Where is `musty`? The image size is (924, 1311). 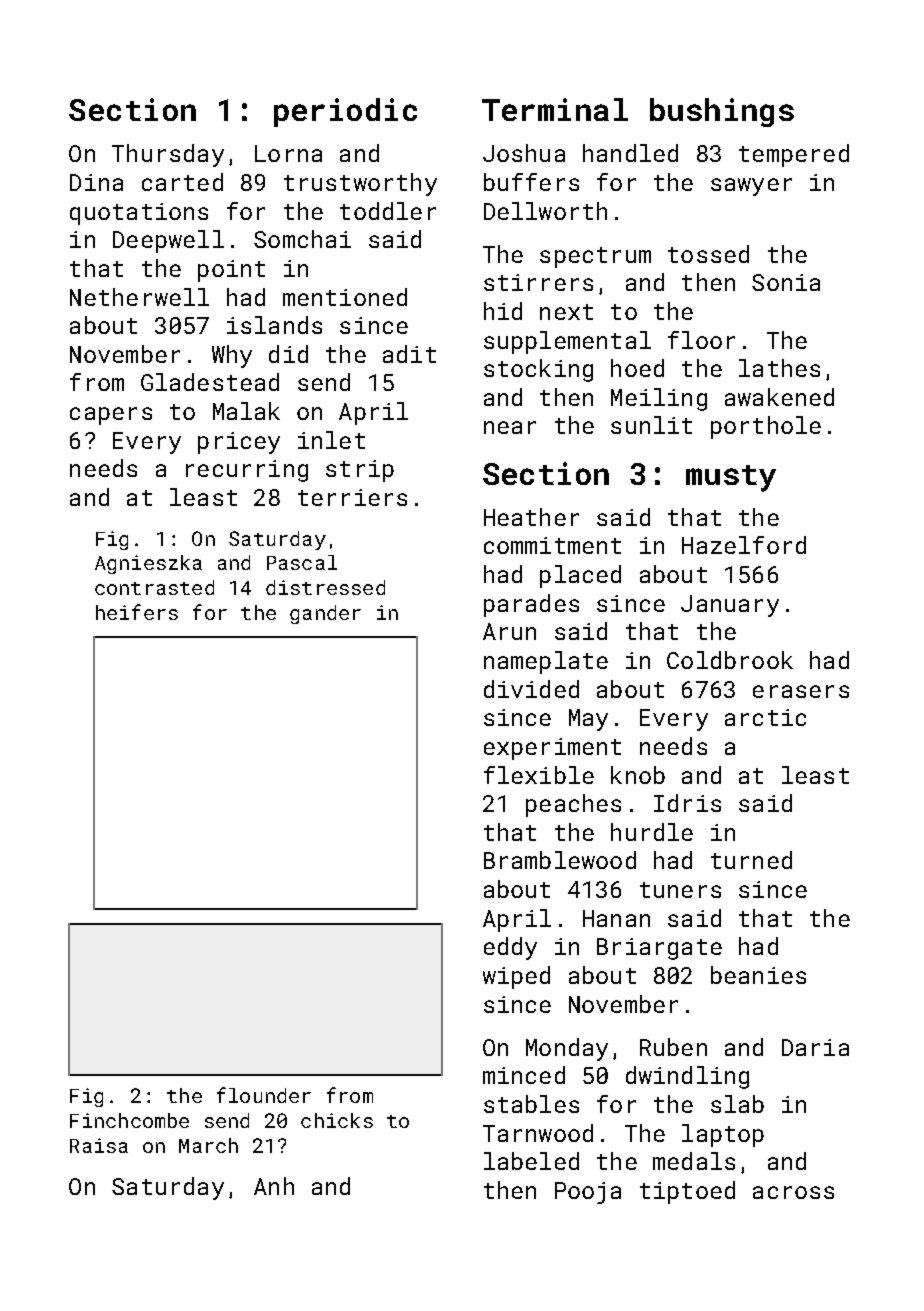
musty is located at coordinates (731, 478).
